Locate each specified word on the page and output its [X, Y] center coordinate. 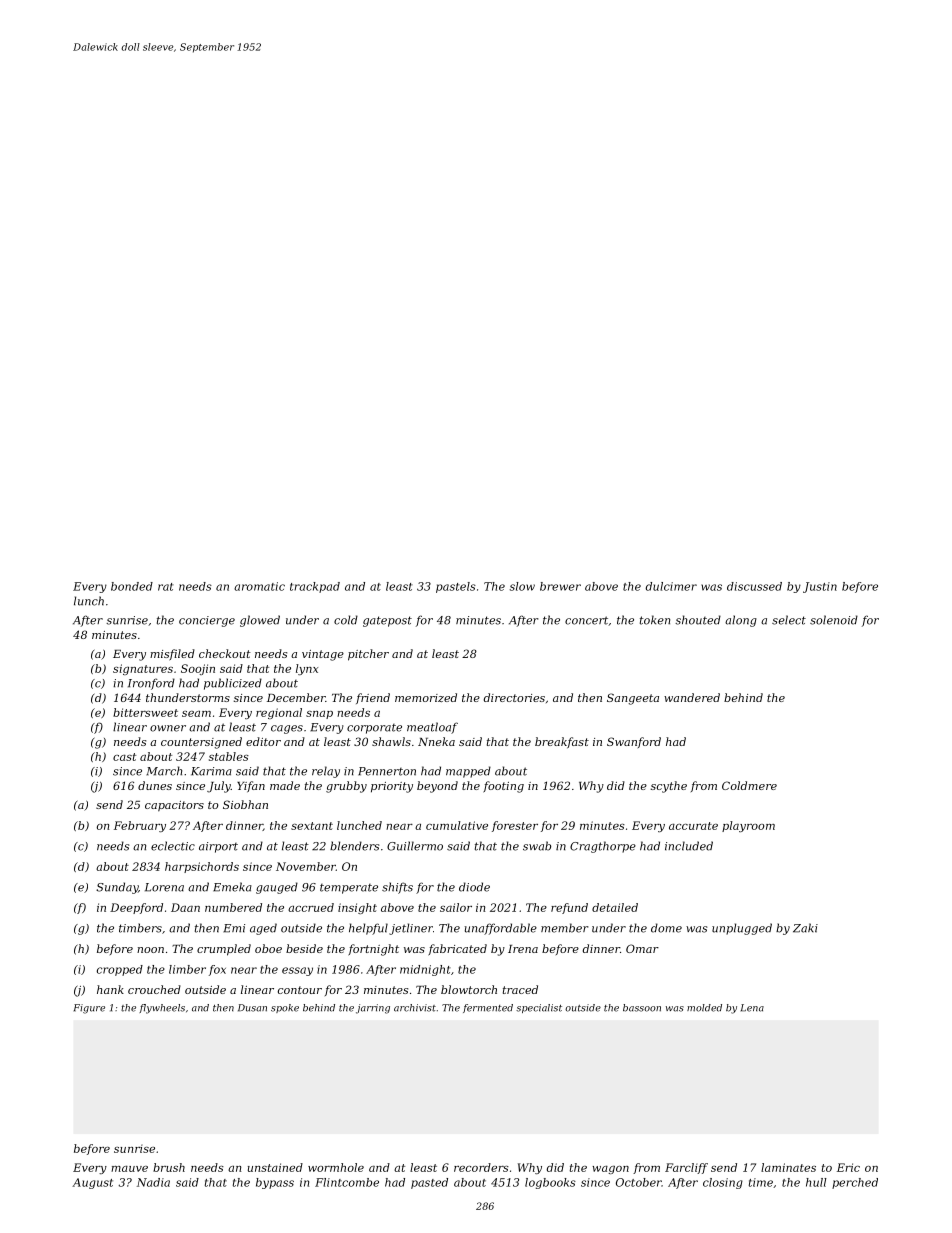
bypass [275, 1183]
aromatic [259, 586]
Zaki [805, 928]
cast [124, 757]
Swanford [634, 742]
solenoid [834, 620]
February [140, 826]
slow [522, 586]
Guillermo [415, 846]
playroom [748, 826]
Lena [752, 1008]
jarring [373, 1009]
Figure [89, 1009]
